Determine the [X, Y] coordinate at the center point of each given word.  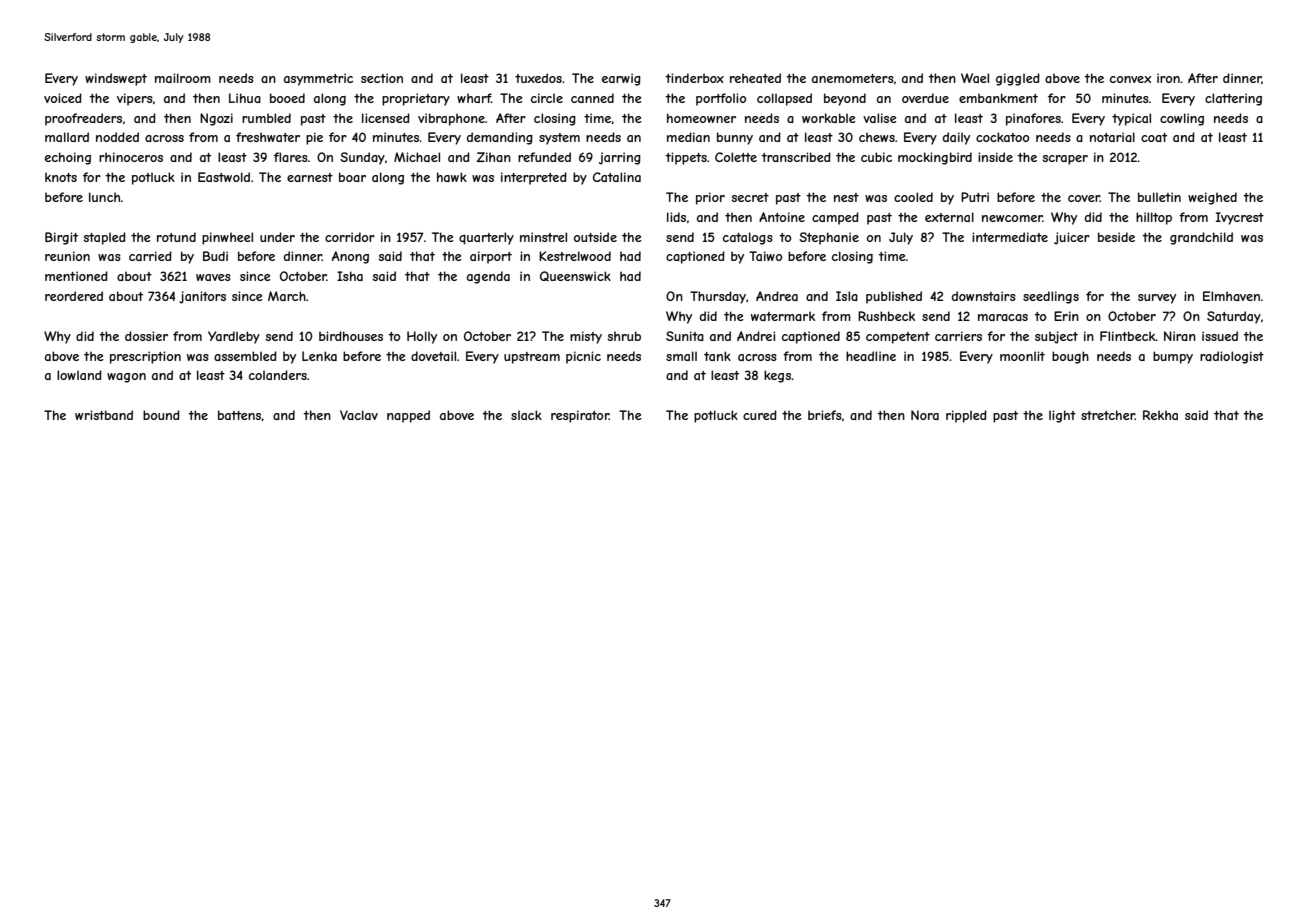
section [382, 78]
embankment [998, 98]
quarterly [486, 238]
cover [1084, 198]
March [287, 296]
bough [1070, 357]
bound [161, 415]
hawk [452, 177]
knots [61, 177]
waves [213, 277]
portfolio [721, 99]
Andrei [756, 336]
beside [1116, 237]
